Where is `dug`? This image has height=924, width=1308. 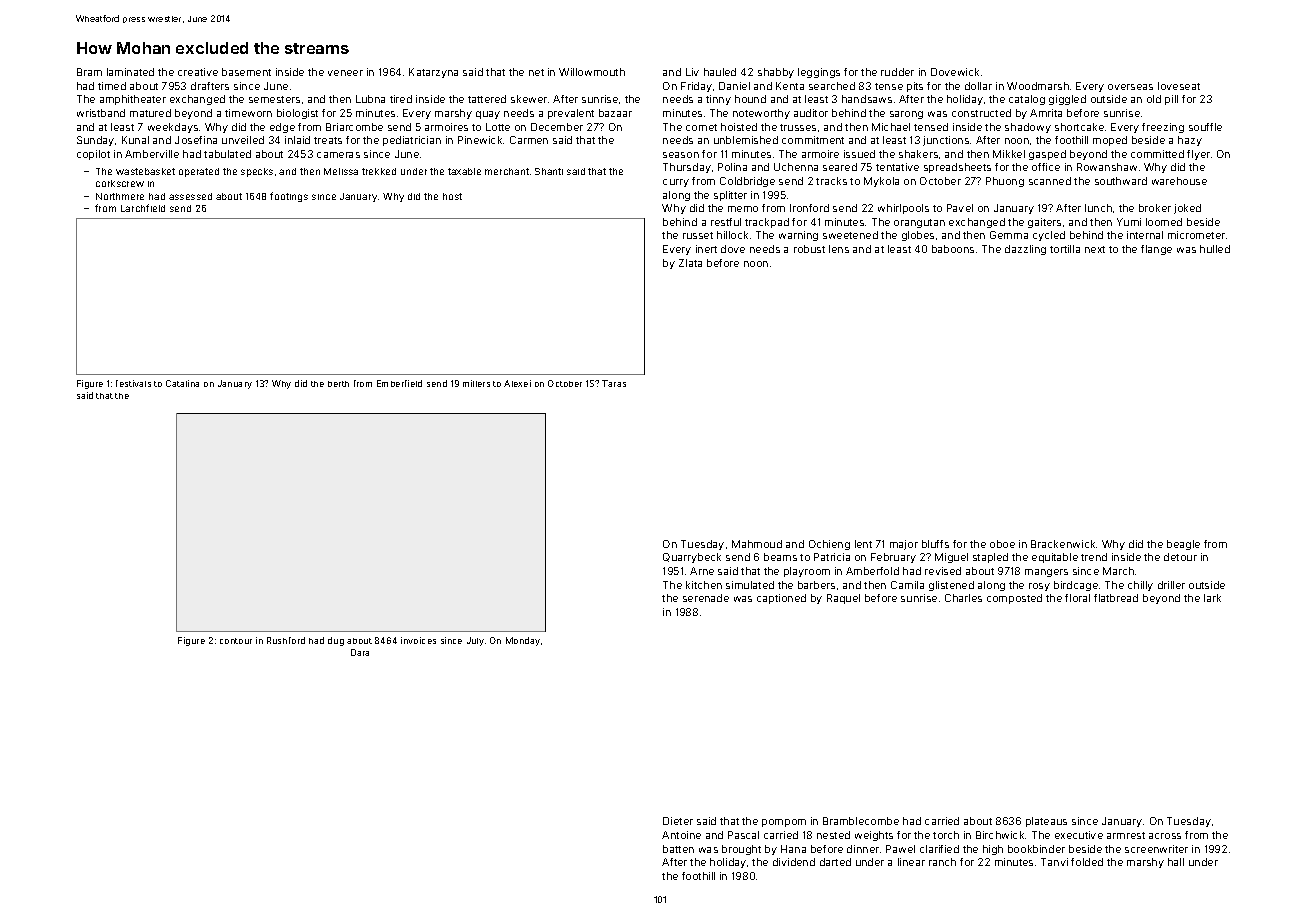 dug is located at coordinates (336, 641).
